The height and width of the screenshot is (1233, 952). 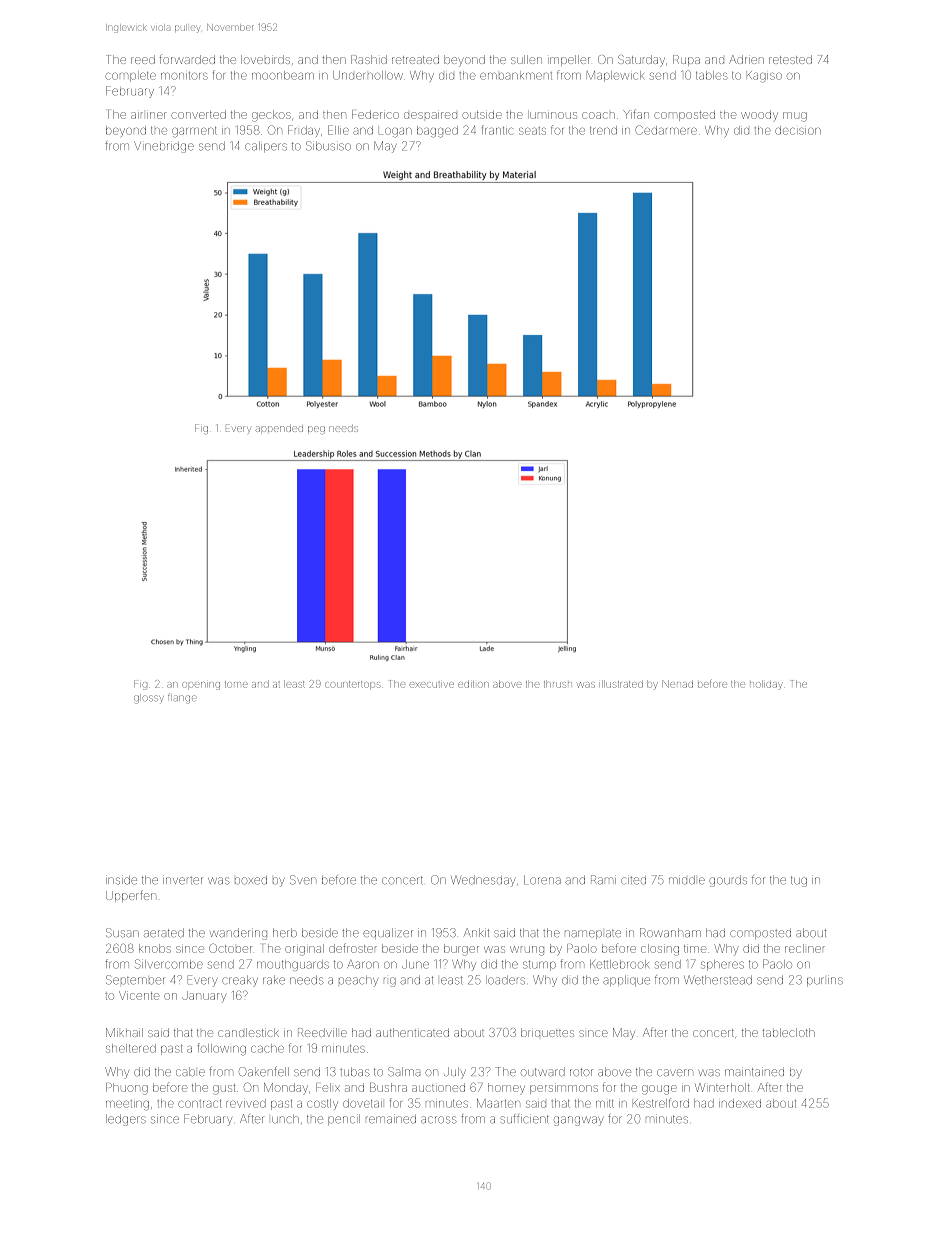 I want to click on gourds, so click(x=728, y=881).
